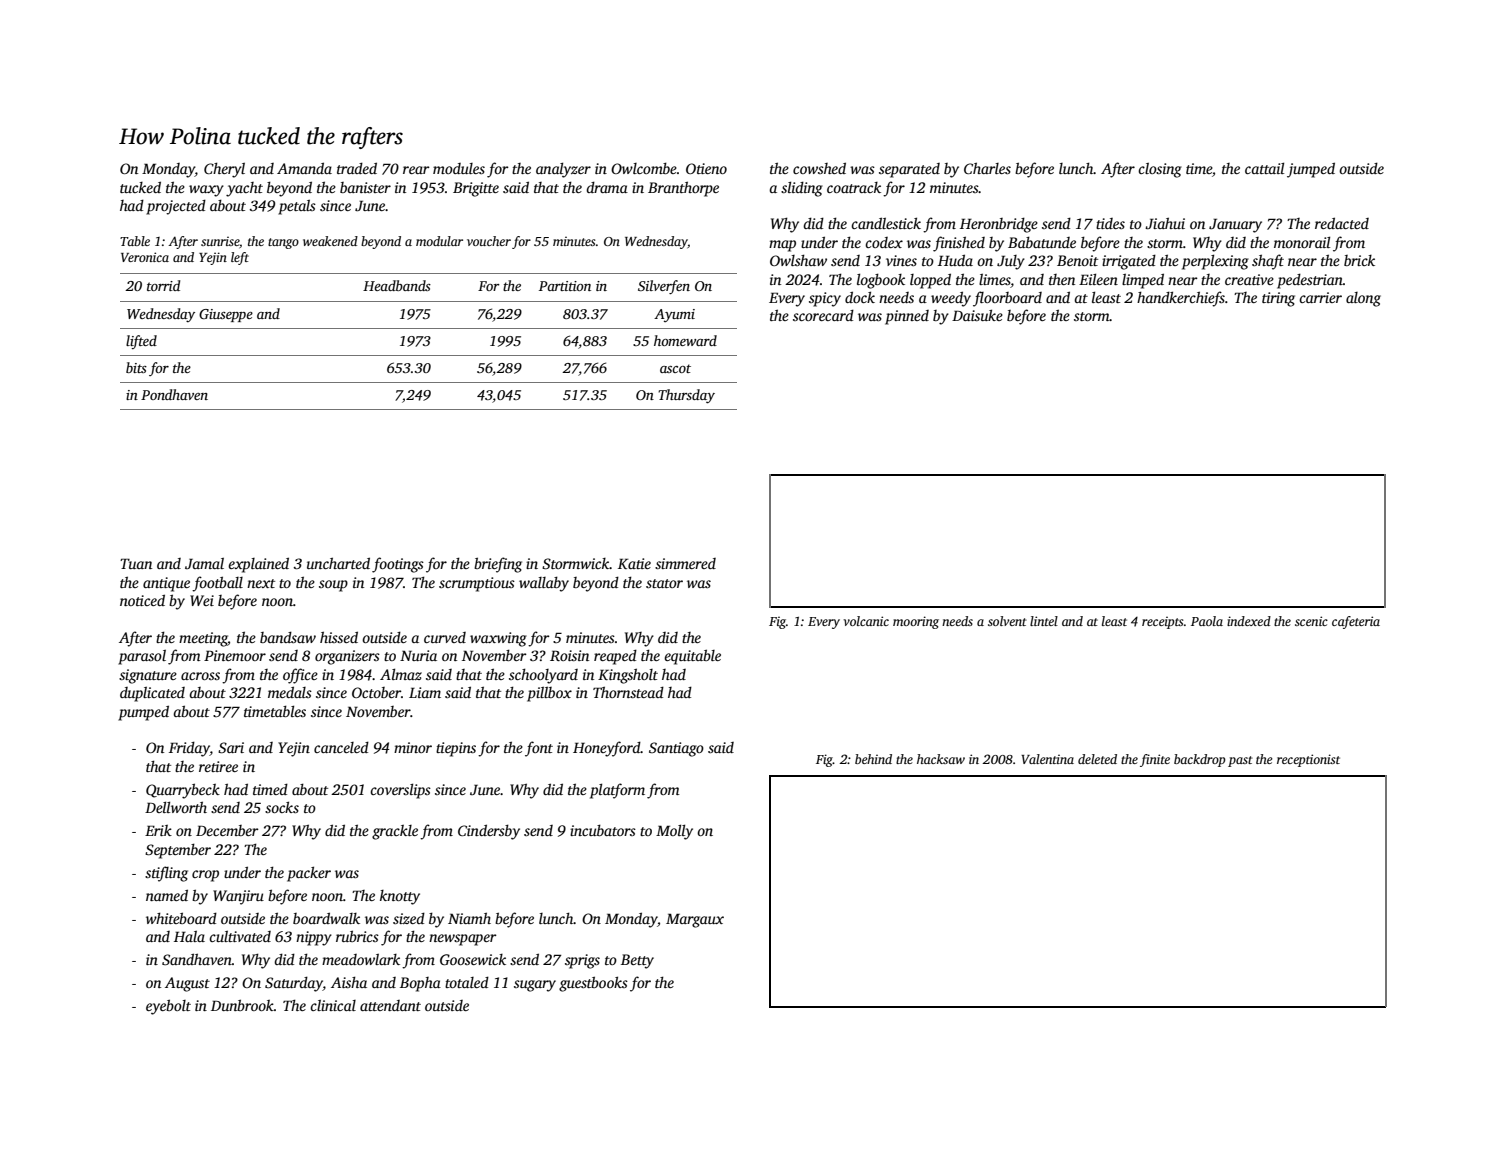 Image resolution: width=1506 pixels, height=1164 pixels. I want to click on cafeteria, so click(1356, 622).
